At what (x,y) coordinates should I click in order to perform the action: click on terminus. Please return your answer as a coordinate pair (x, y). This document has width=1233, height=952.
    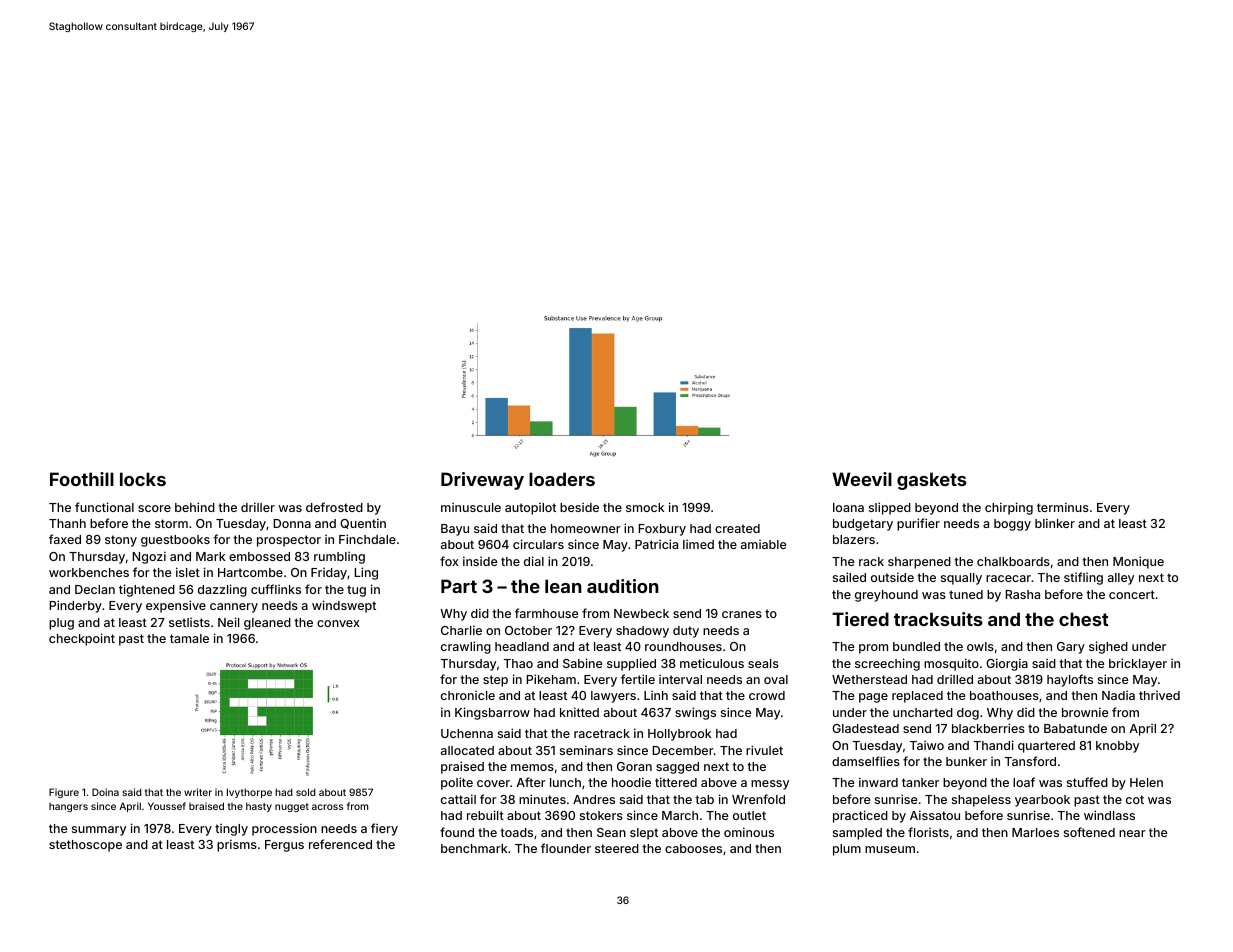
    Looking at the image, I should click on (1063, 507).
